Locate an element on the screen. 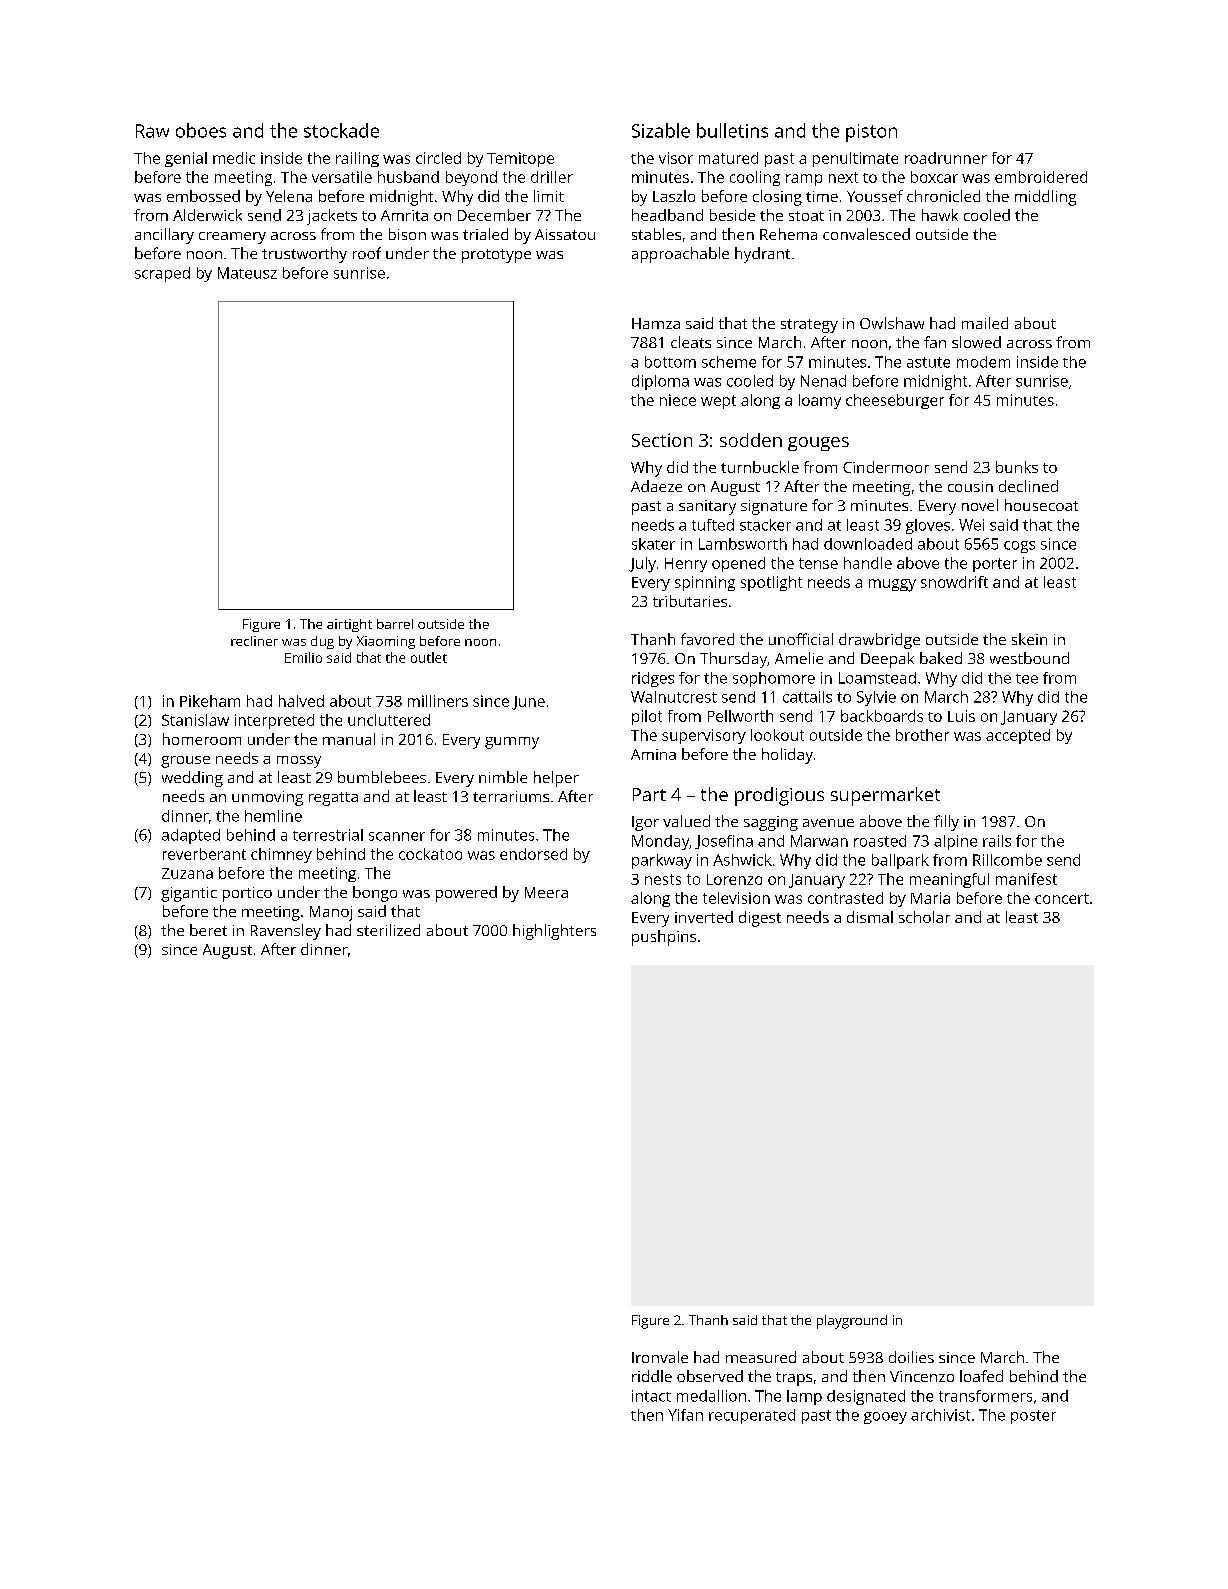 The image size is (1228, 1589). rails is located at coordinates (997, 841).
